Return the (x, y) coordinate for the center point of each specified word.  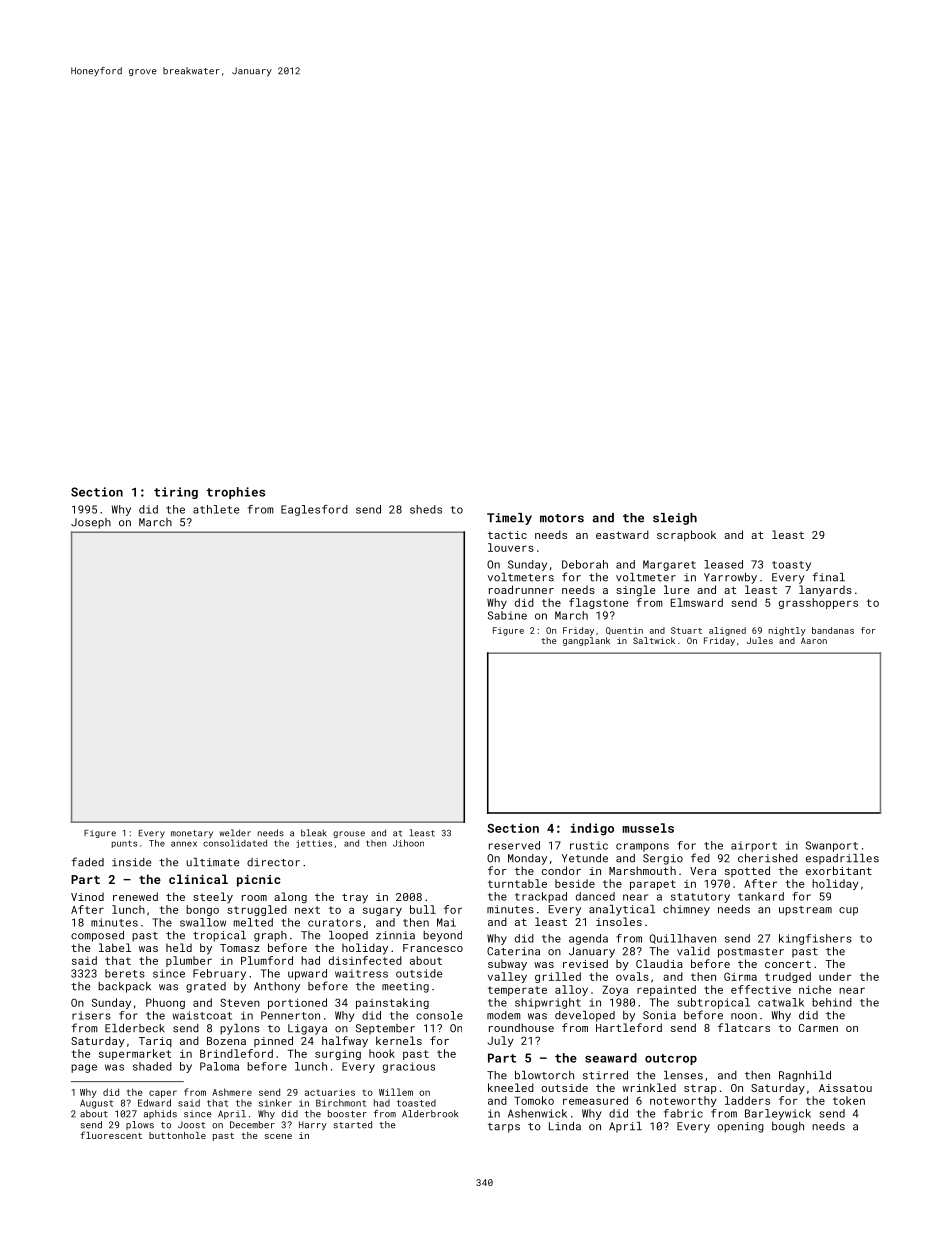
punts (124, 844)
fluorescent (111, 1135)
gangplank (586, 641)
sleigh (675, 519)
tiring (176, 493)
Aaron (814, 640)
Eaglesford (314, 510)
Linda (565, 1126)
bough (788, 1127)
